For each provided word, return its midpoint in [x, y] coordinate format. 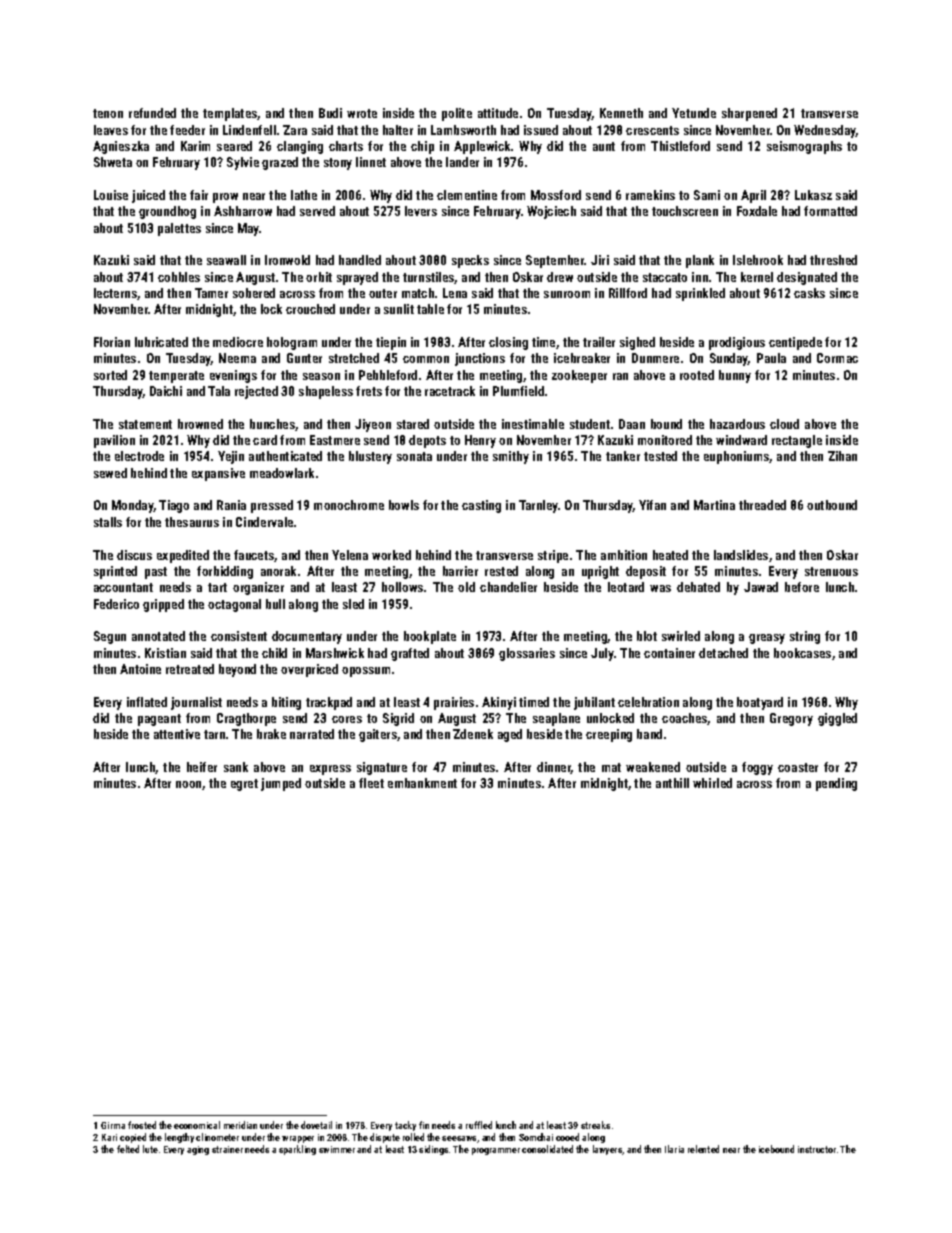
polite [457, 114]
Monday [133, 506]
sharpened [749, 114]
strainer [227, 1149]
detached [723, 653]
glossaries [527, 654]
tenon [108, 113]
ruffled [479, 1125]
